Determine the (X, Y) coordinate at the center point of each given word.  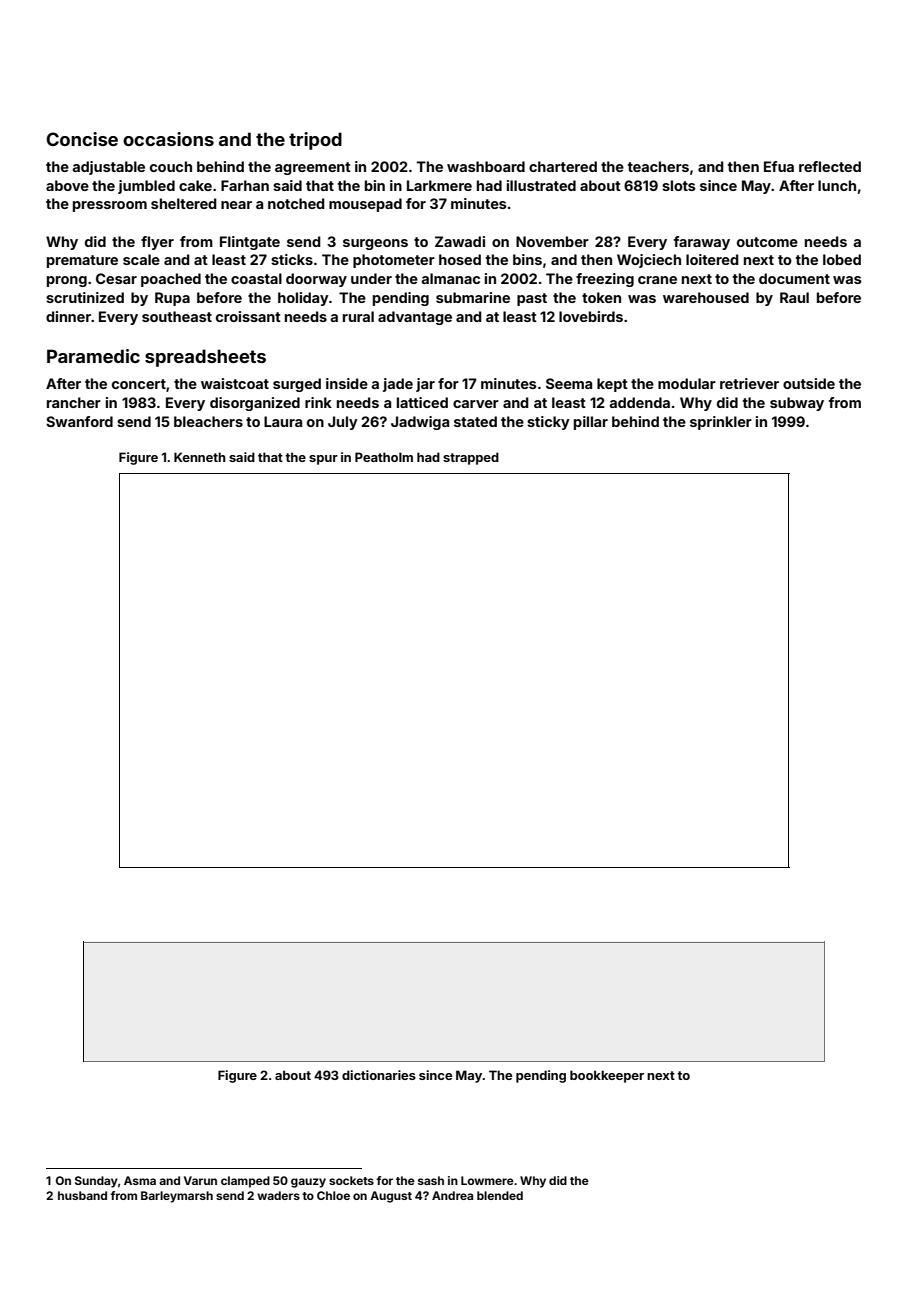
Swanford (79, 421)
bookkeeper (607, 1076)
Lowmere (487, 1180)
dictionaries (379, 1075)
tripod (315, 141)
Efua (779, 166)
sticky (548, 423)
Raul (794, 297)
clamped (245, 1182)
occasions (168, 139)
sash (431, 1180)
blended (500, 1195)
